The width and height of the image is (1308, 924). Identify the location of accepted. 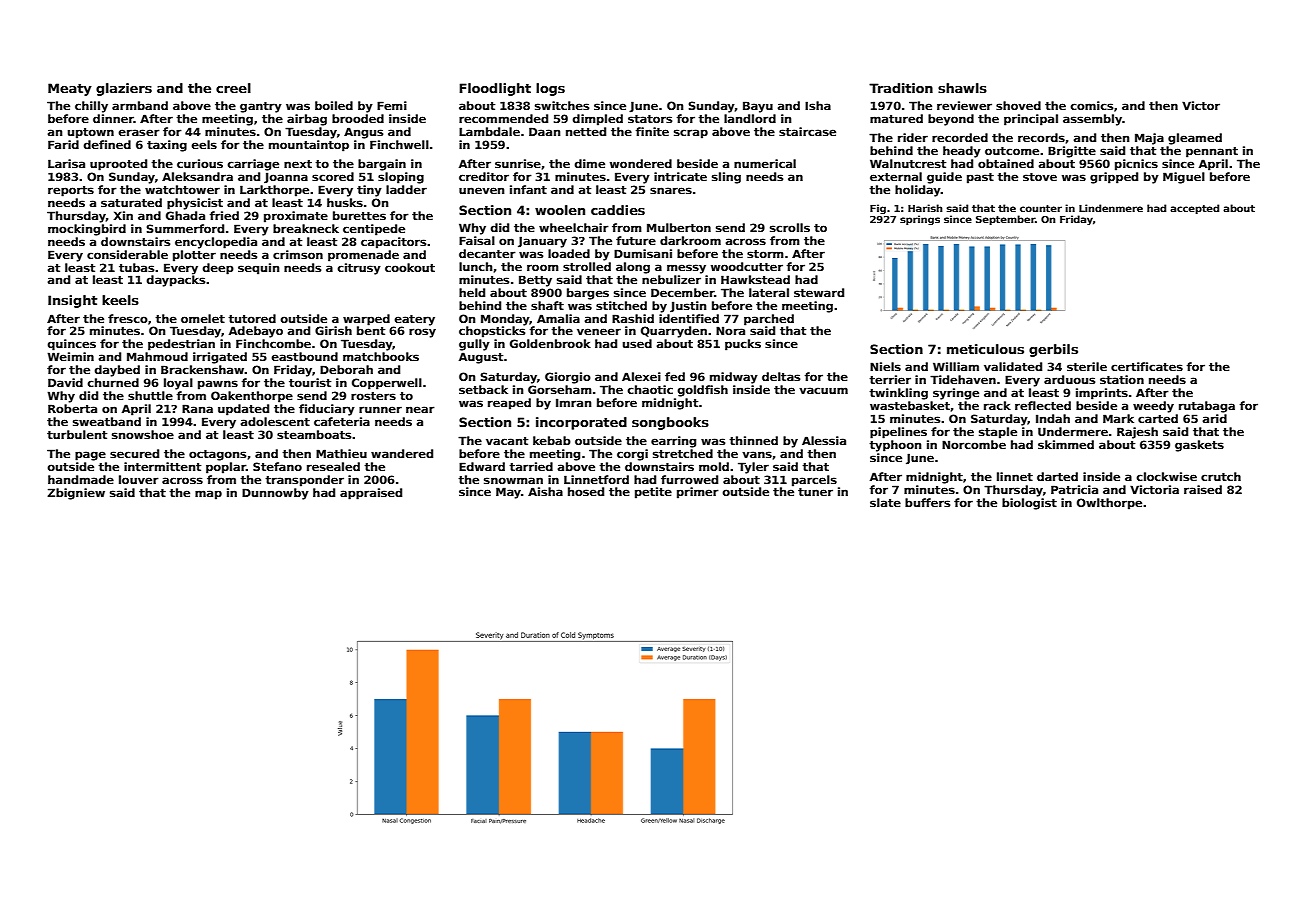
(1194, 209).
